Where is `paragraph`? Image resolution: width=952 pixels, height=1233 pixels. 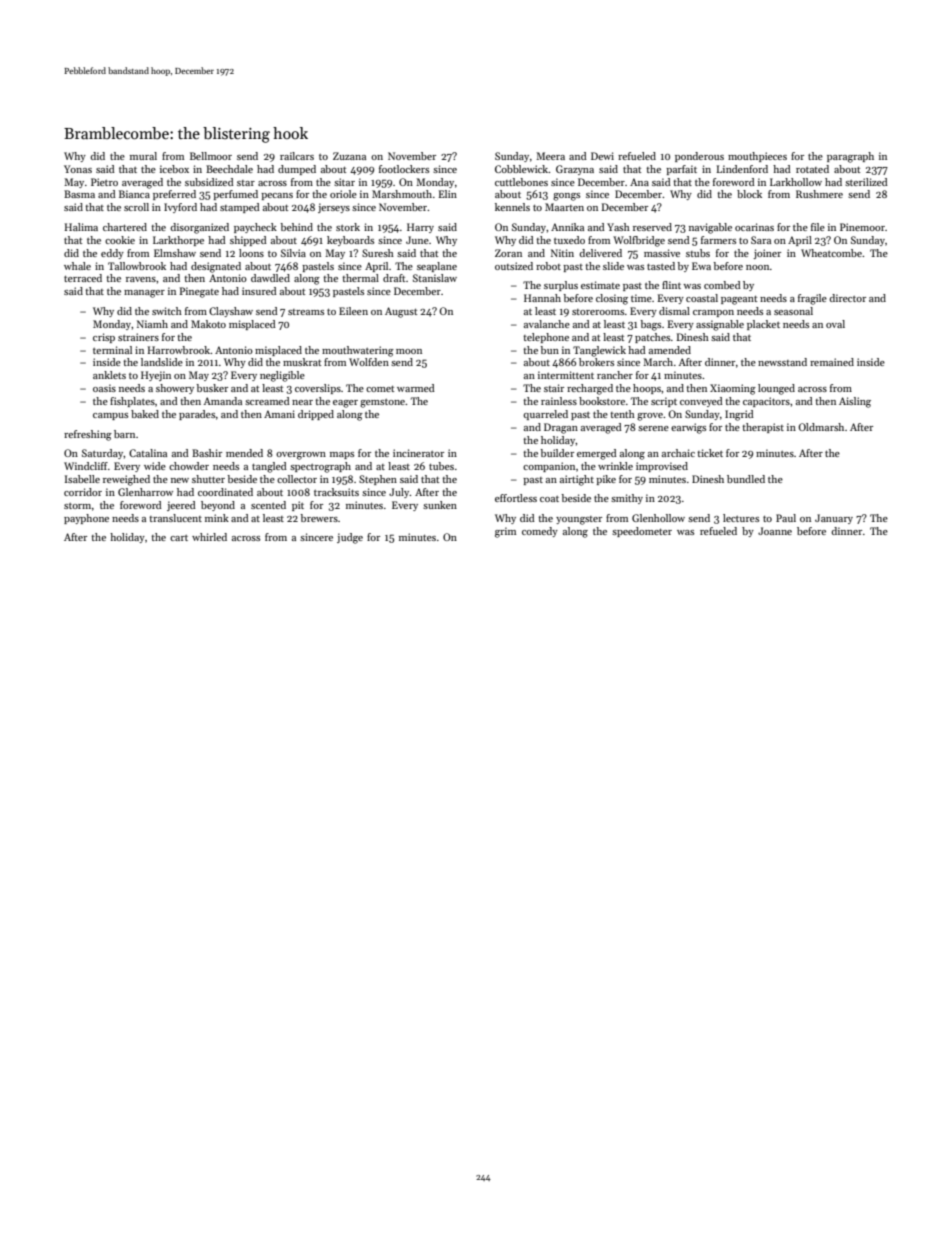
paragraph is located at coordinates (850, 157).
